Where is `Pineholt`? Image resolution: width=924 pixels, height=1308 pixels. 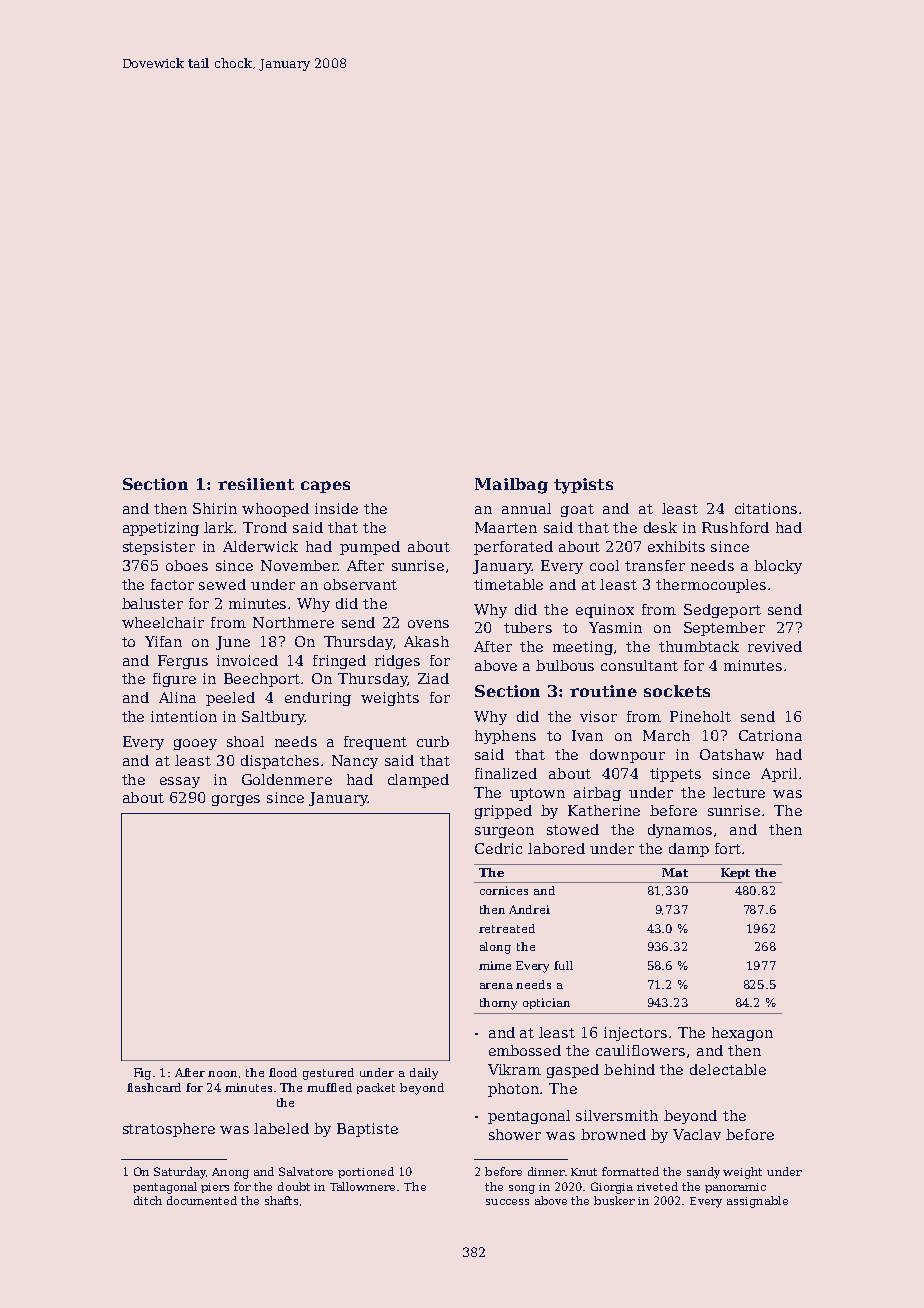
Pineholt is located at coordinates (700, 716).
